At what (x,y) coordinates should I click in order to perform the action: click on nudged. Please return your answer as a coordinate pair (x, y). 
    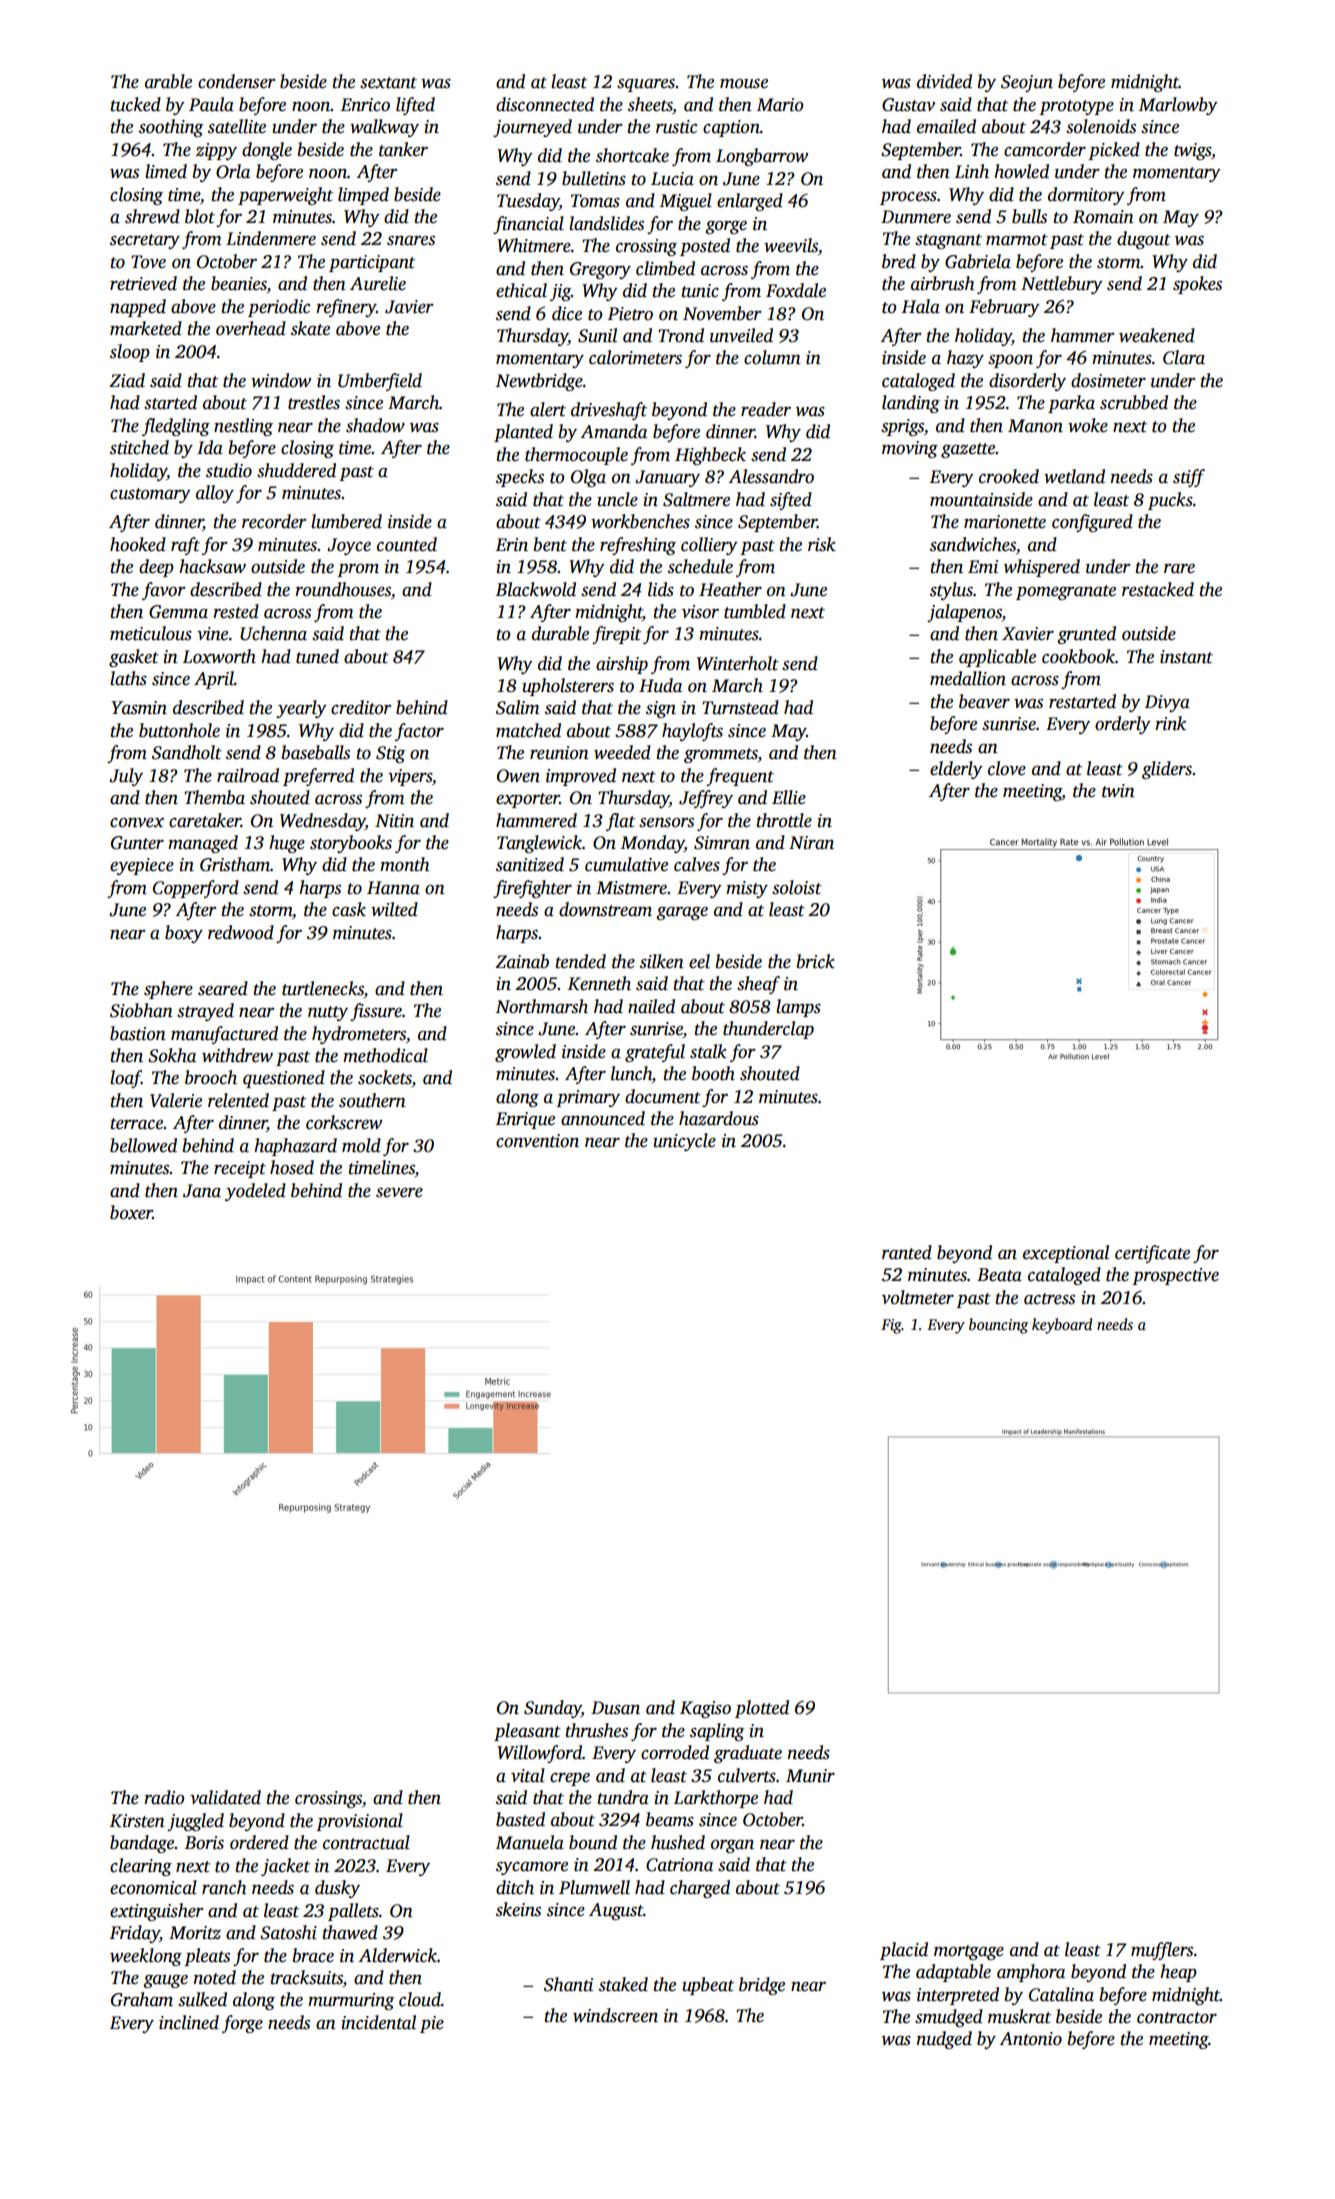
    Looking at the image, I should click on (944, 2040).
